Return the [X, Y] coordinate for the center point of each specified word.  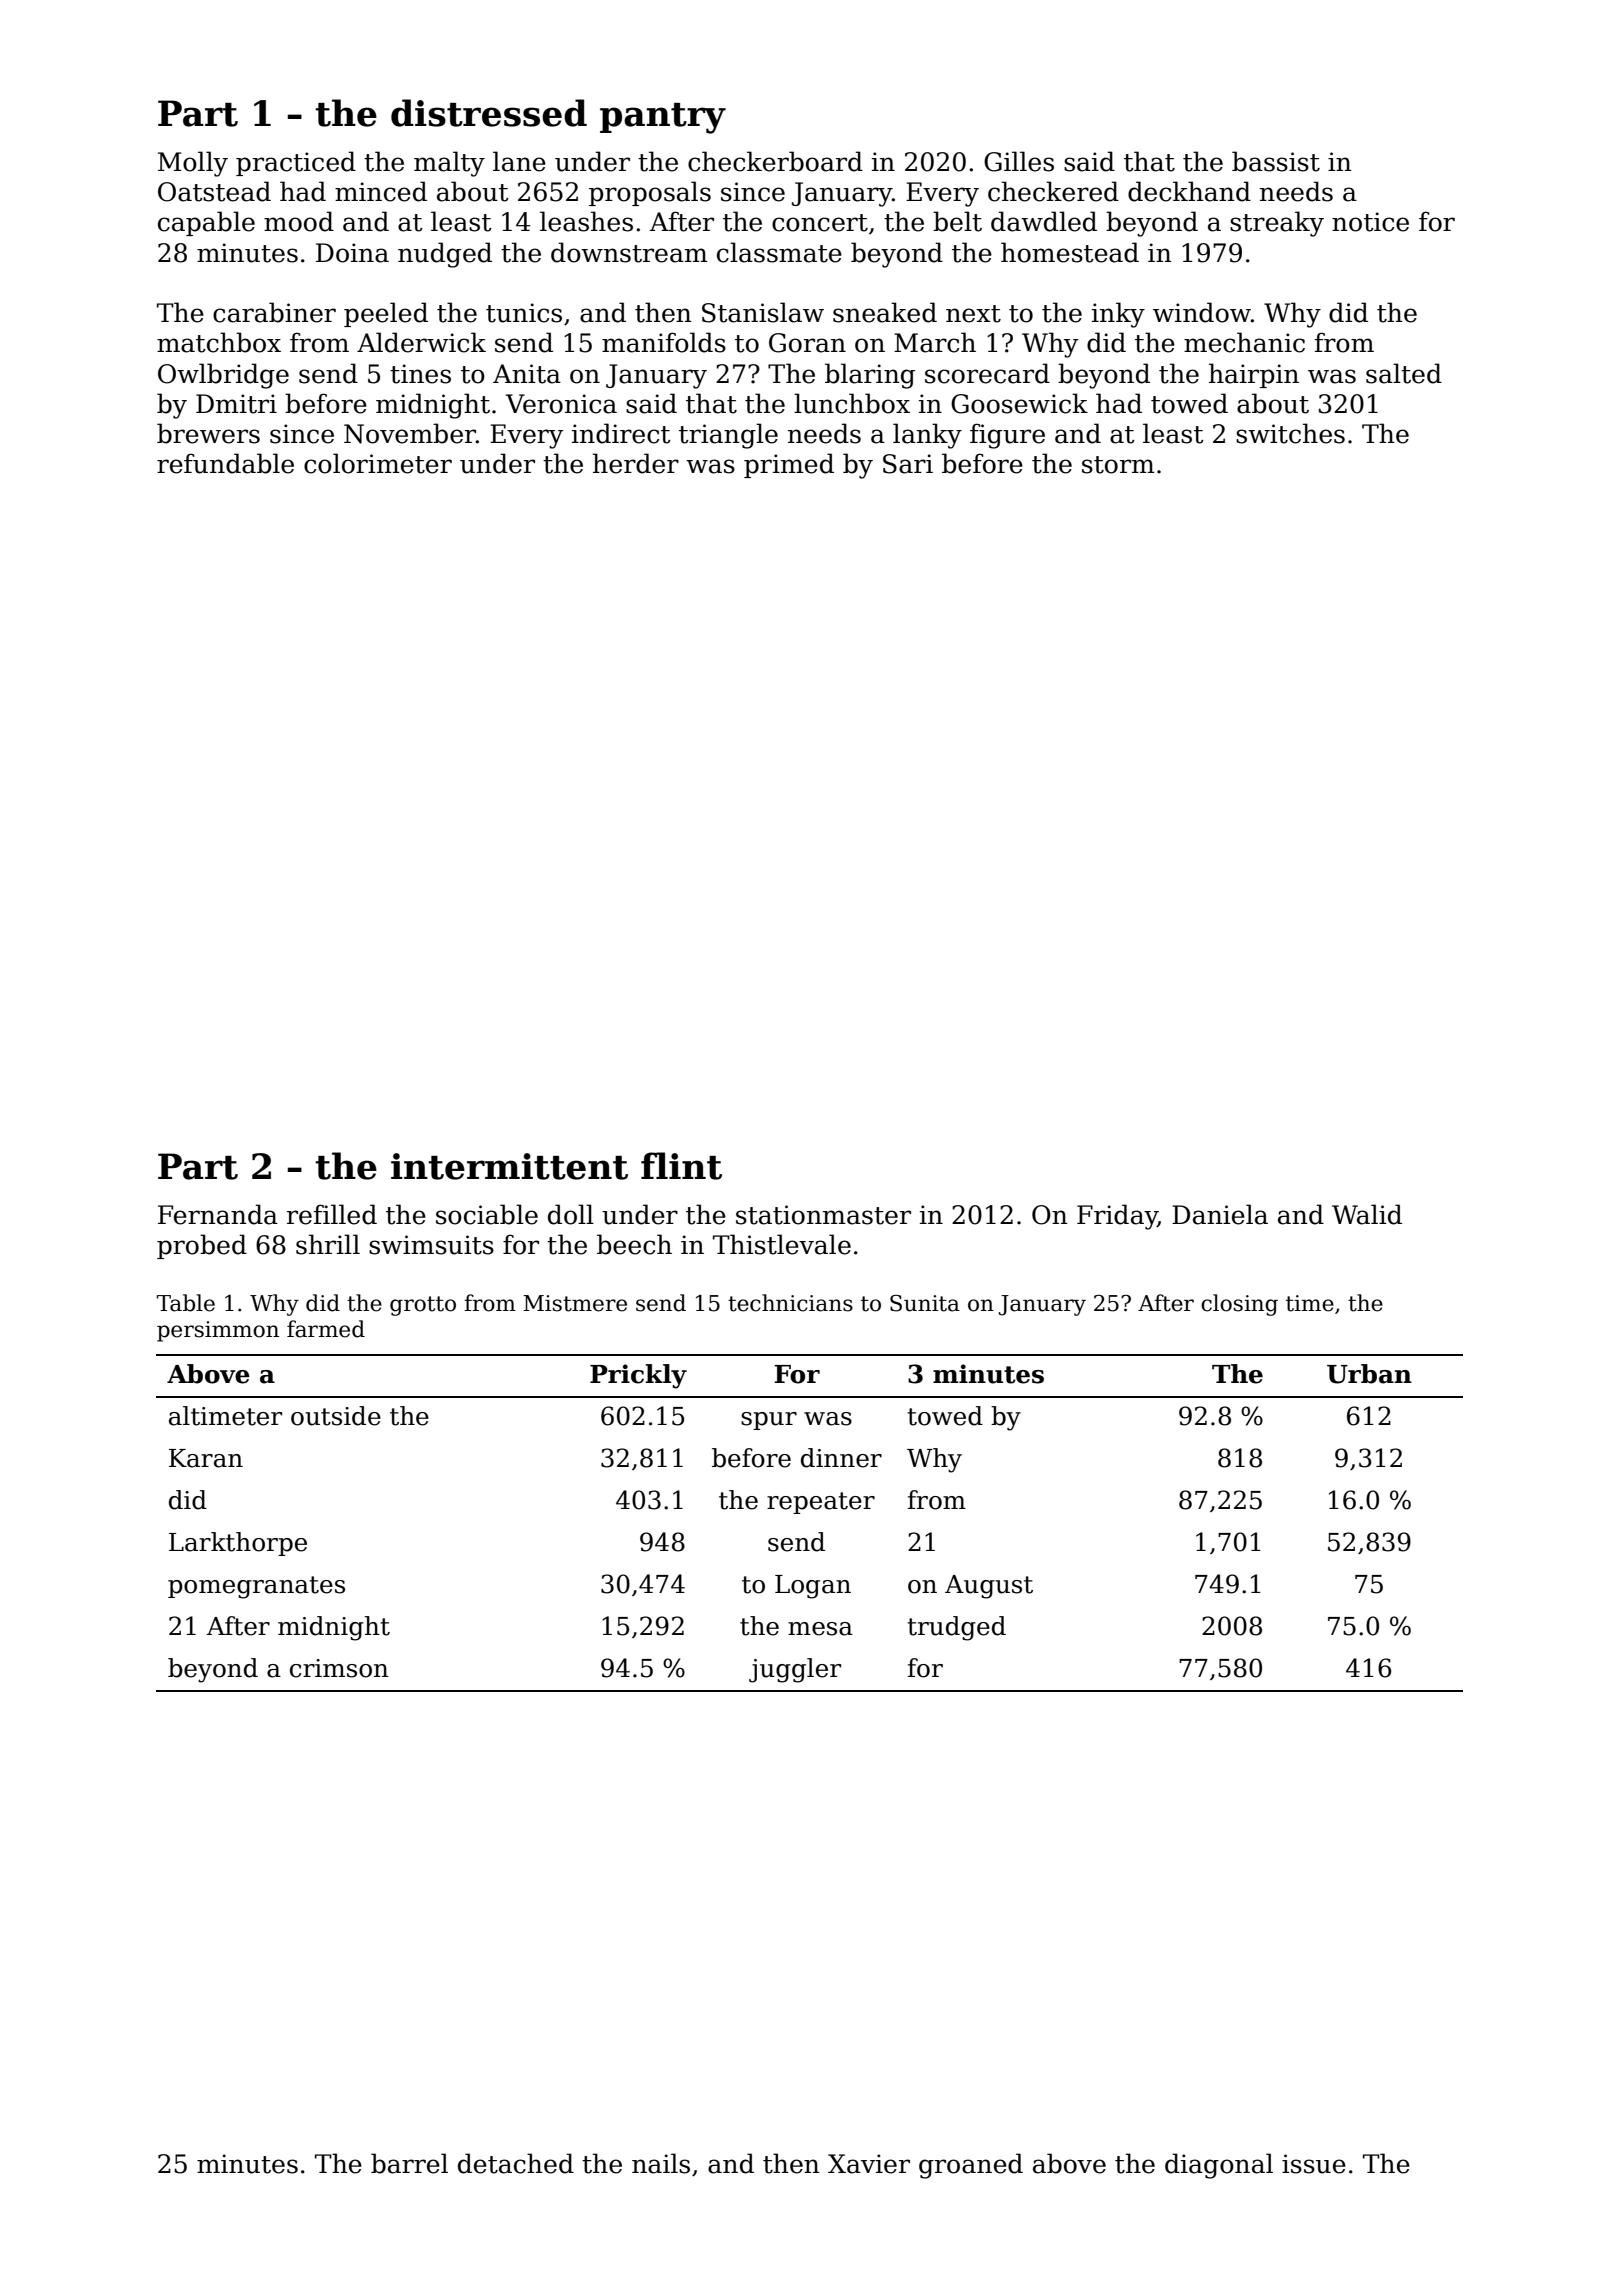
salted [1404, 373]
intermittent [509, 1166]
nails [661, 2163]
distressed [489, 113]
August [989, 1587]
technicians [790, 1303]
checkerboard [775, 161]
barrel [409, 2163]
